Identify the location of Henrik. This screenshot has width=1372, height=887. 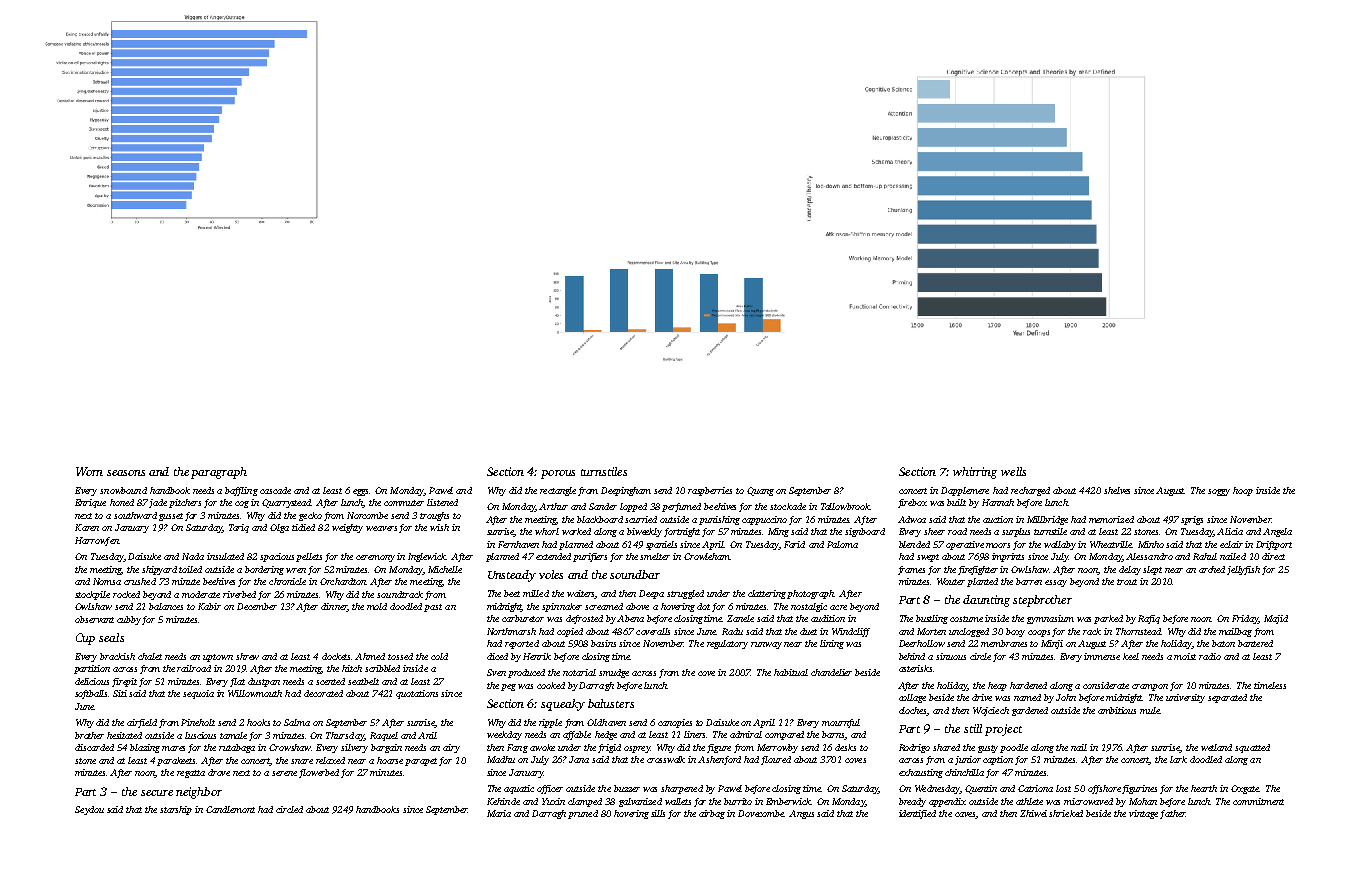
(537, 656).
